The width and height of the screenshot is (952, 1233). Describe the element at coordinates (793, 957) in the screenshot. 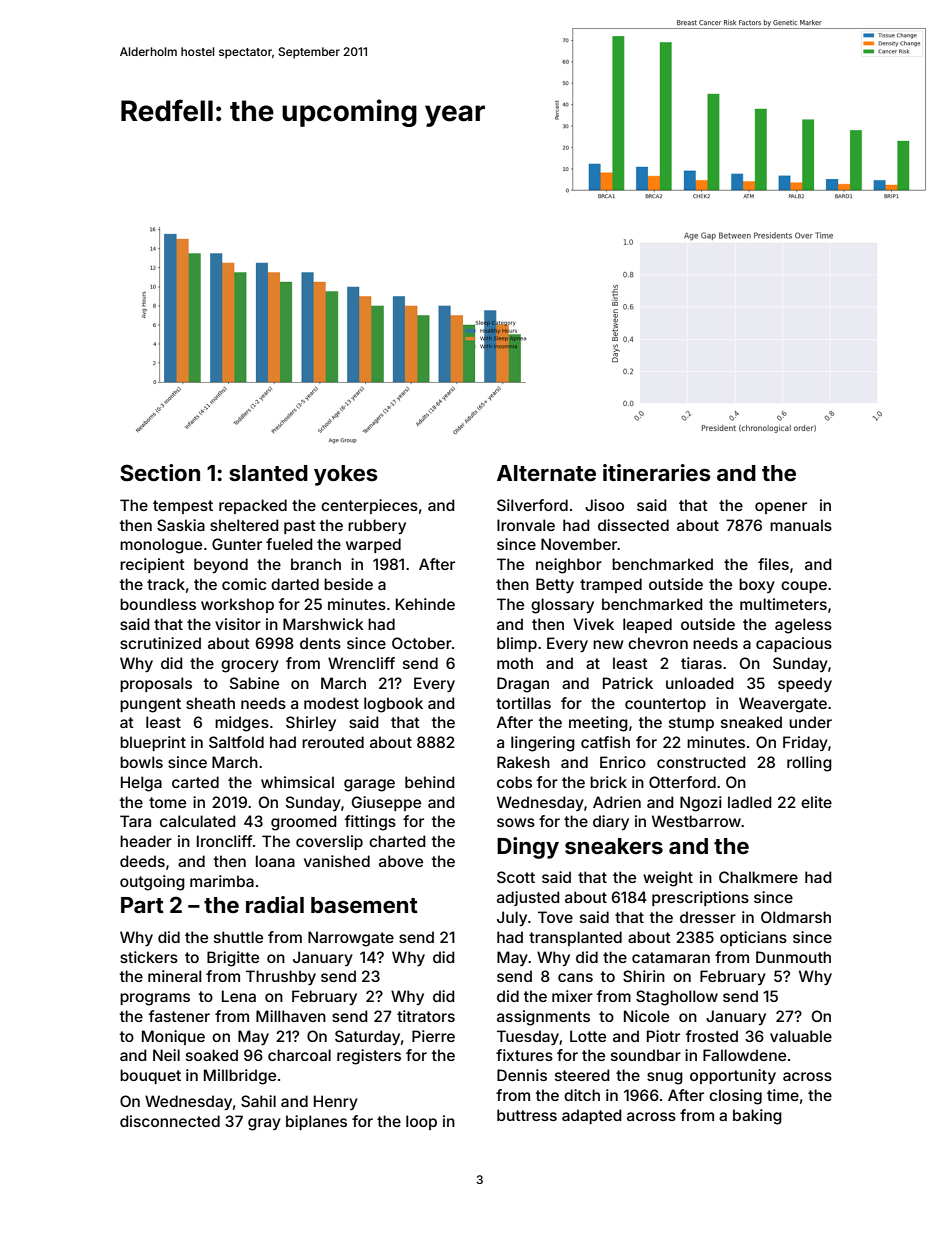

I see `Dunmouth` at that location.
